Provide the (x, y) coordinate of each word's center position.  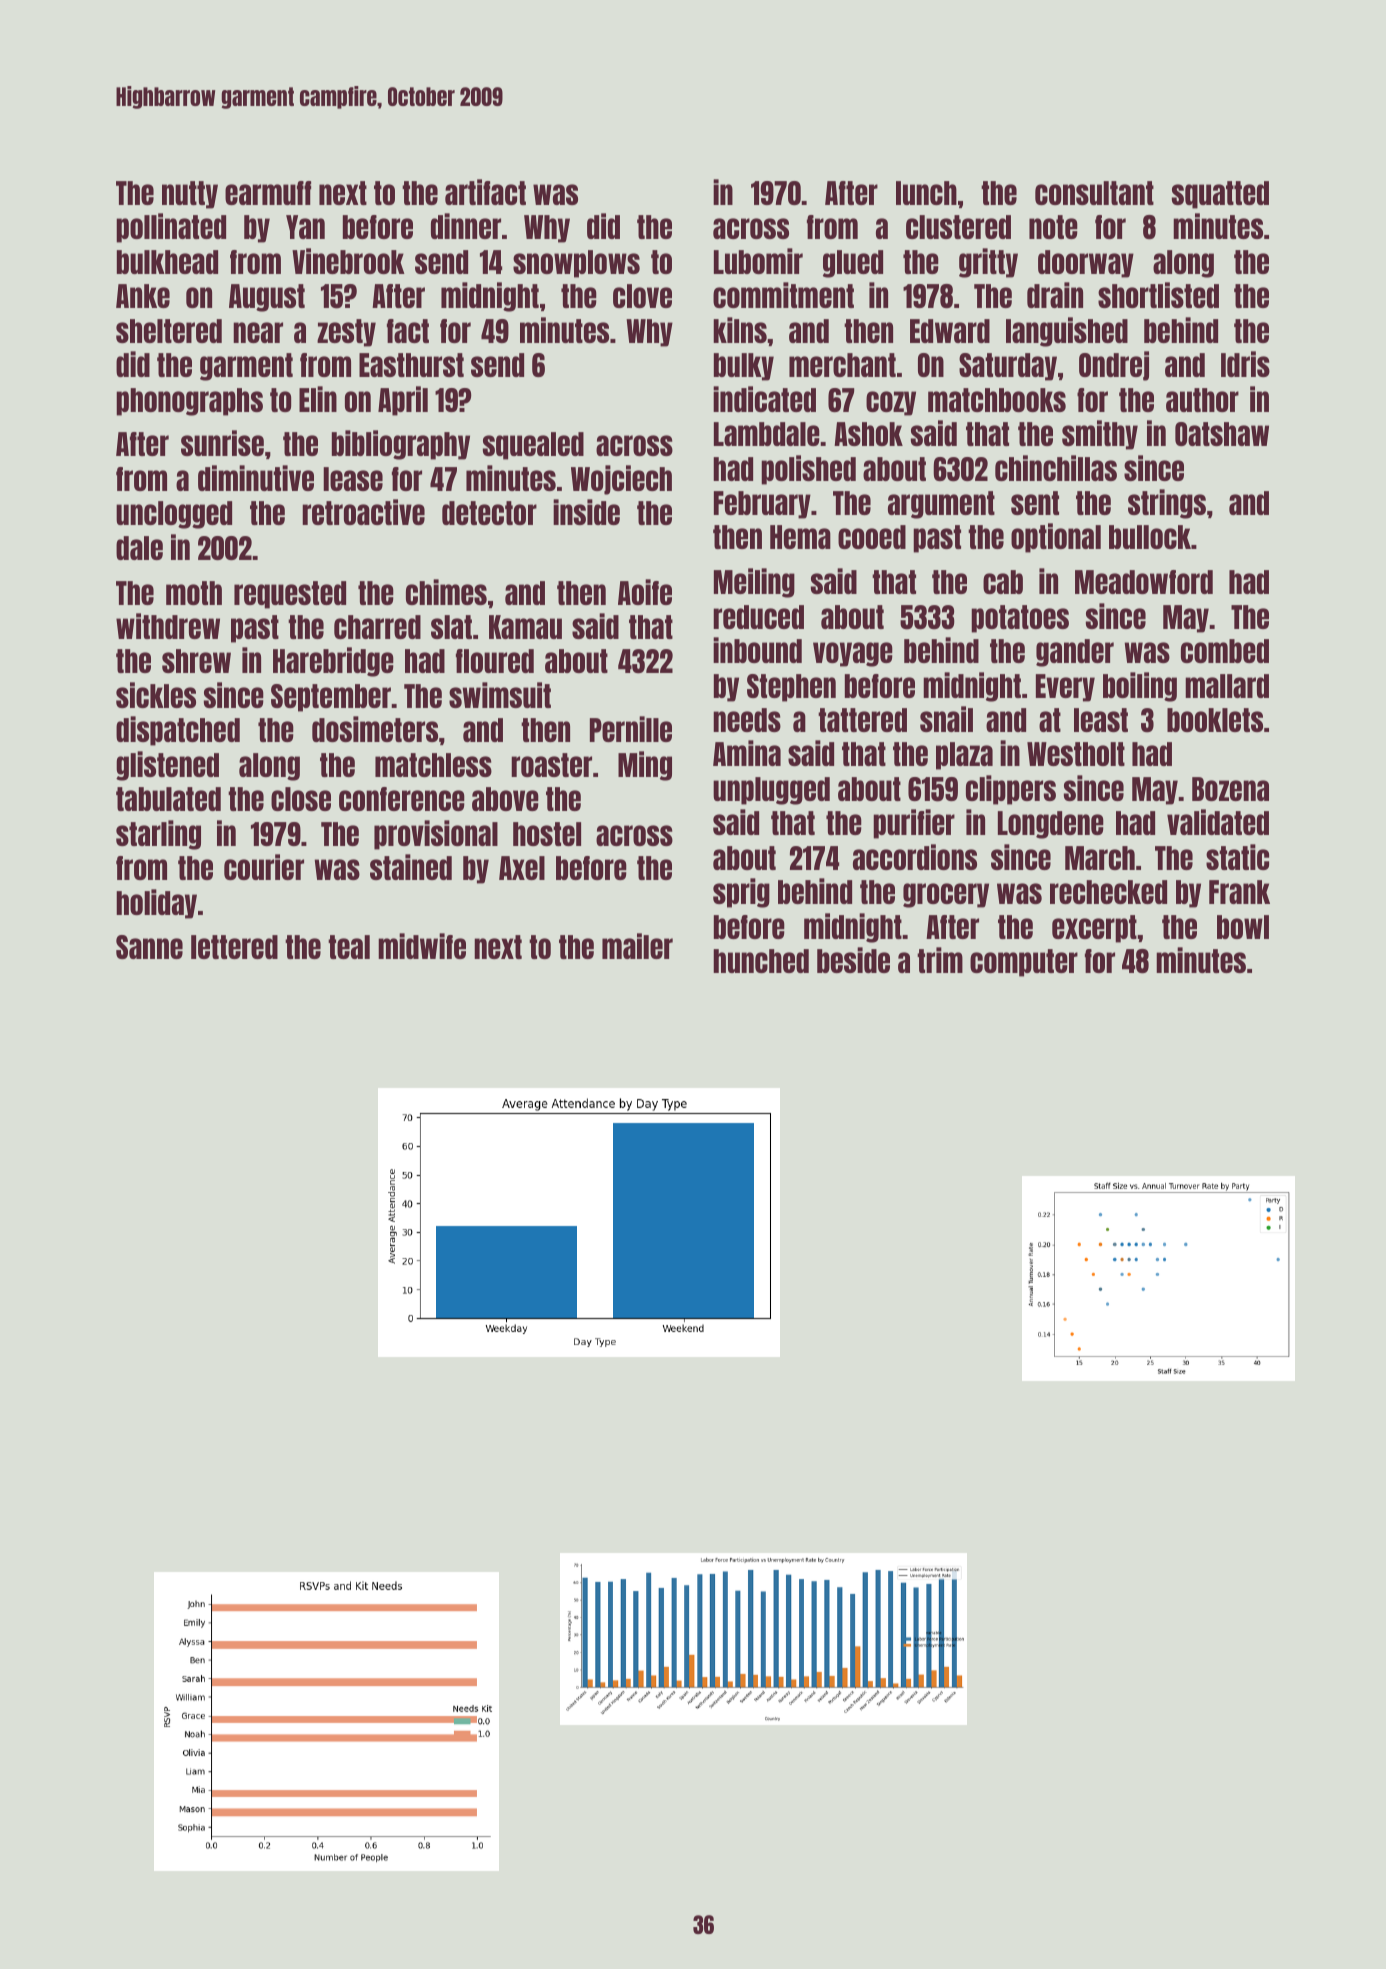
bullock (1150, 537)
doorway (1086, 264)
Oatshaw (1222, 434)
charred (377, 627)
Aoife (645, 592)
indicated (764, 399)
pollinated (171, 228)
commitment (783, 295)
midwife (422, 946)
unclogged (174, 515)
